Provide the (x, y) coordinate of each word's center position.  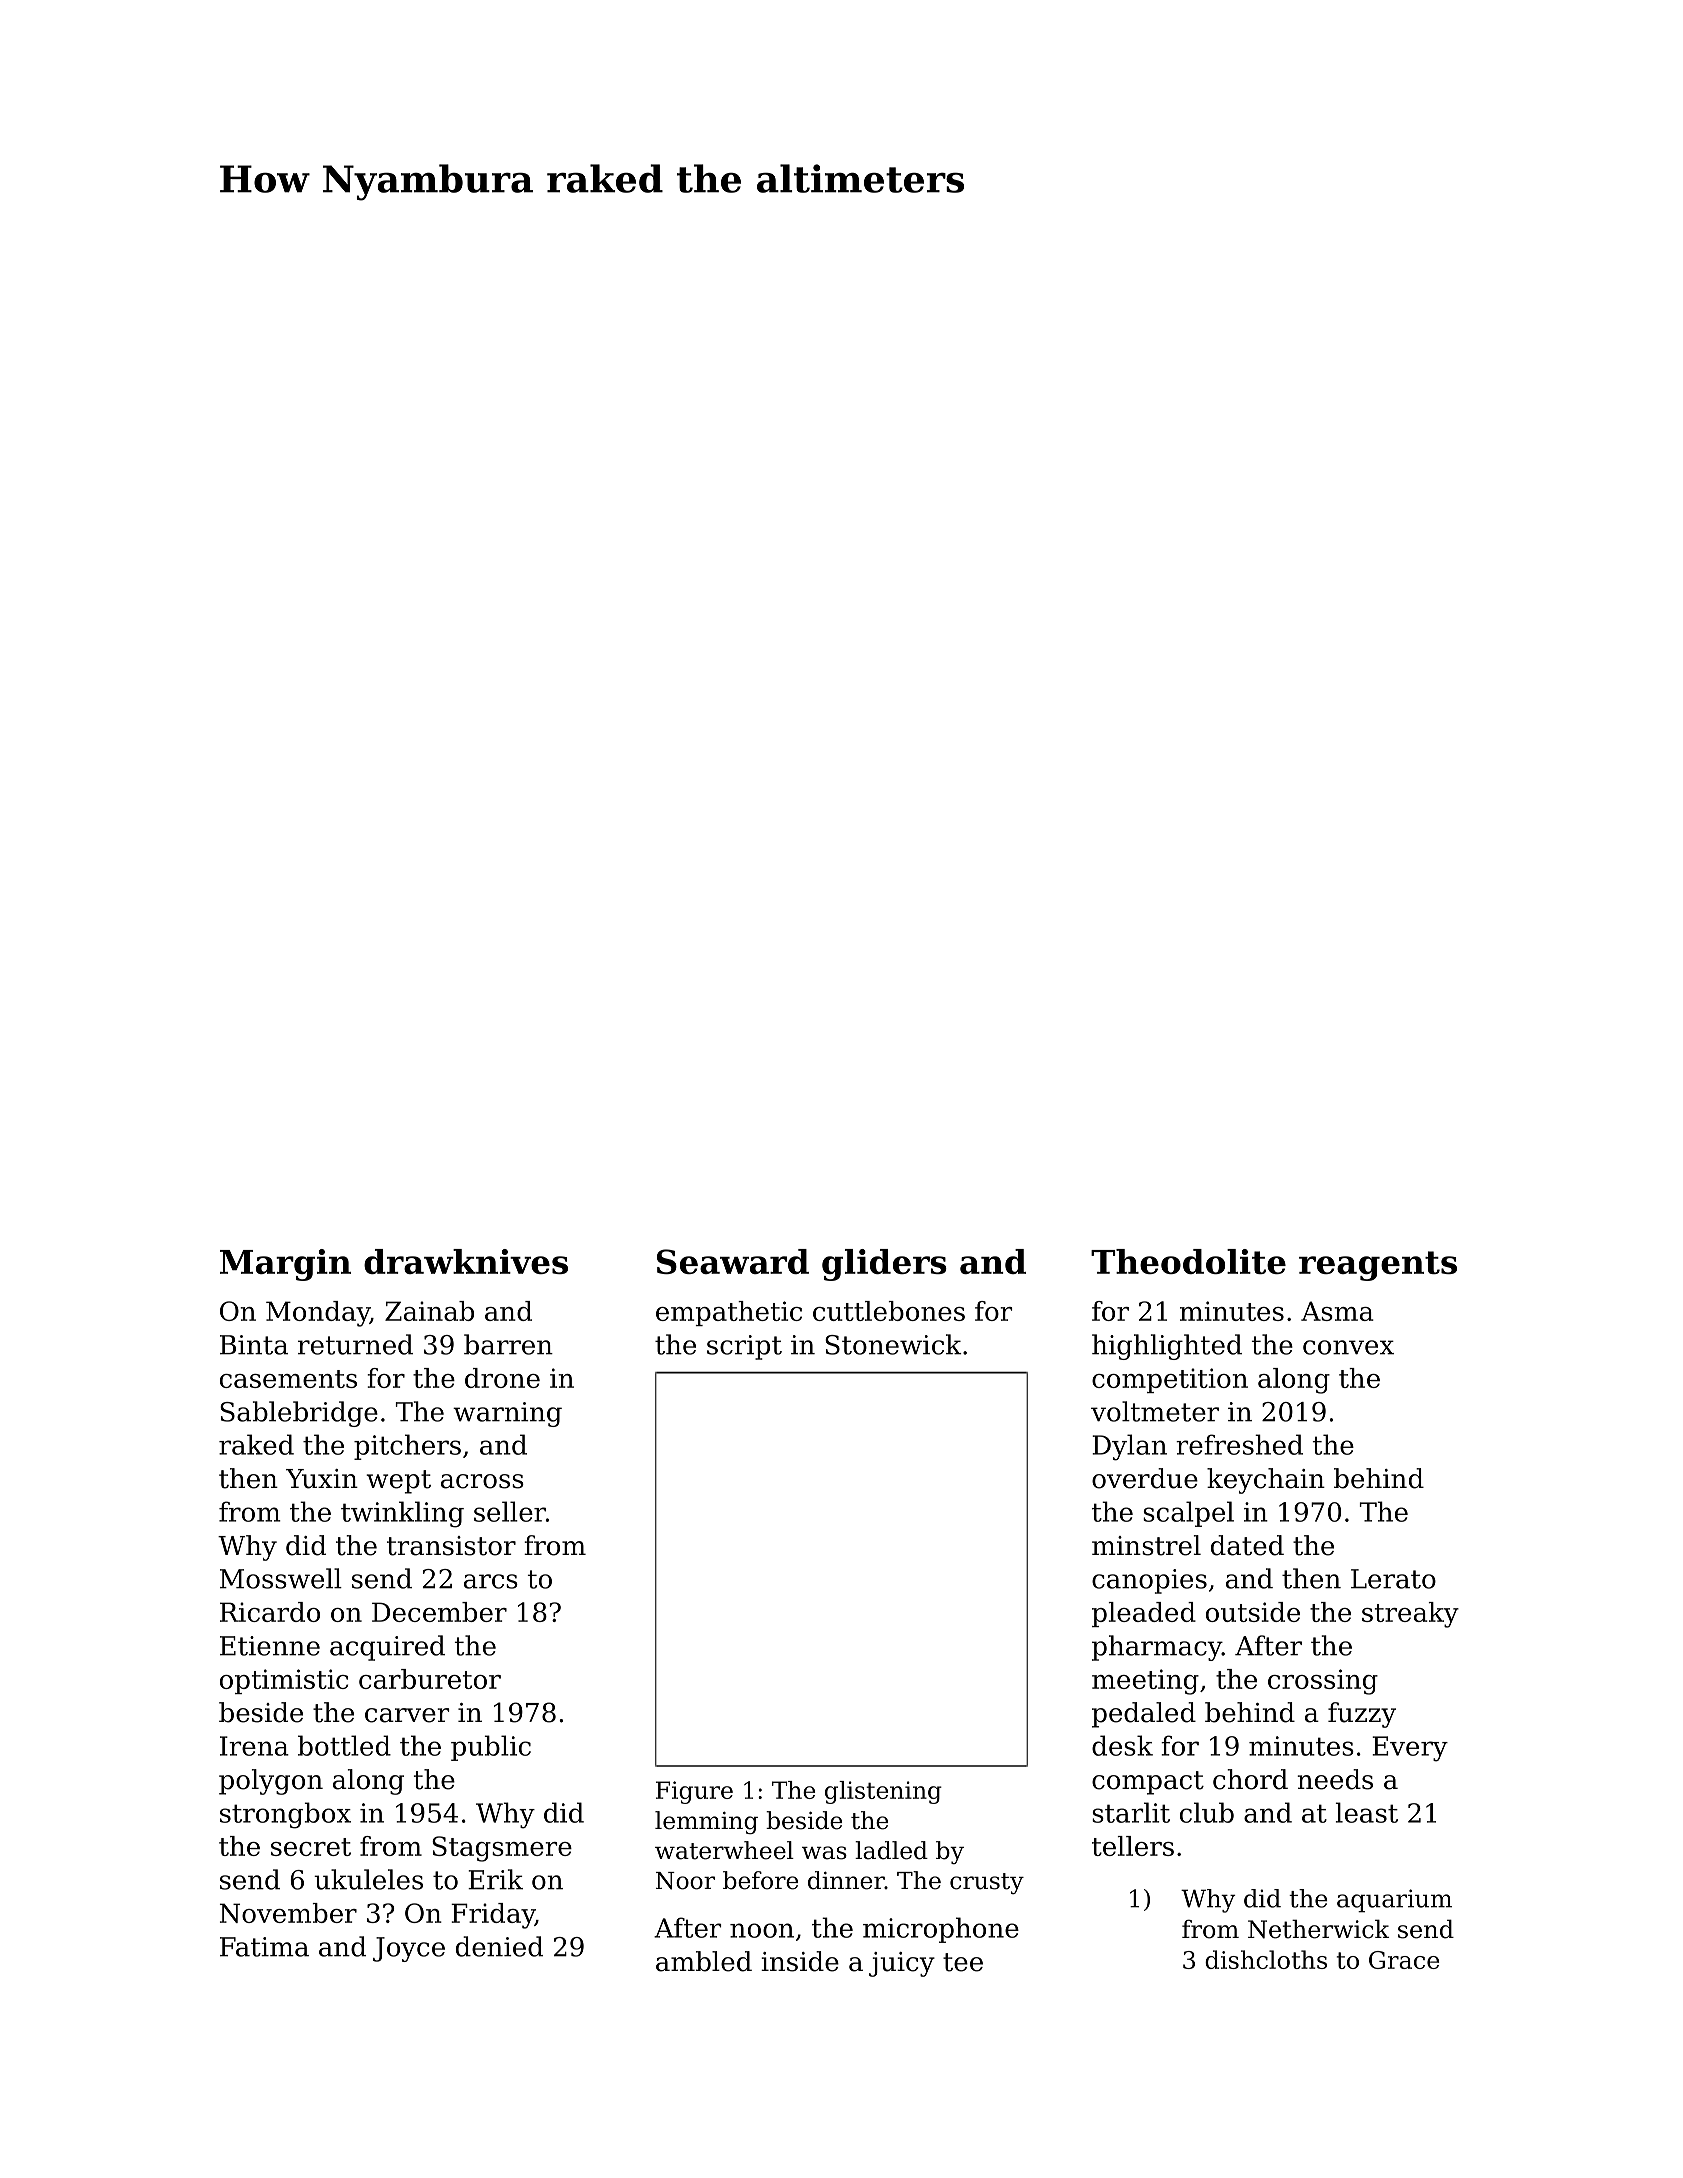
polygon (271, 1782)
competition (1170, 1380)
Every (1410, 1749)
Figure (694, 1792)
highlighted (1167, 1347)
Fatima (264, 1947)
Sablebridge (299, 1414)
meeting (1145, 1682)
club (1207, 1812)
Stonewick (893, 1344)
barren (508, 1344)
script (744, 1347)
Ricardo (270, 1612)
